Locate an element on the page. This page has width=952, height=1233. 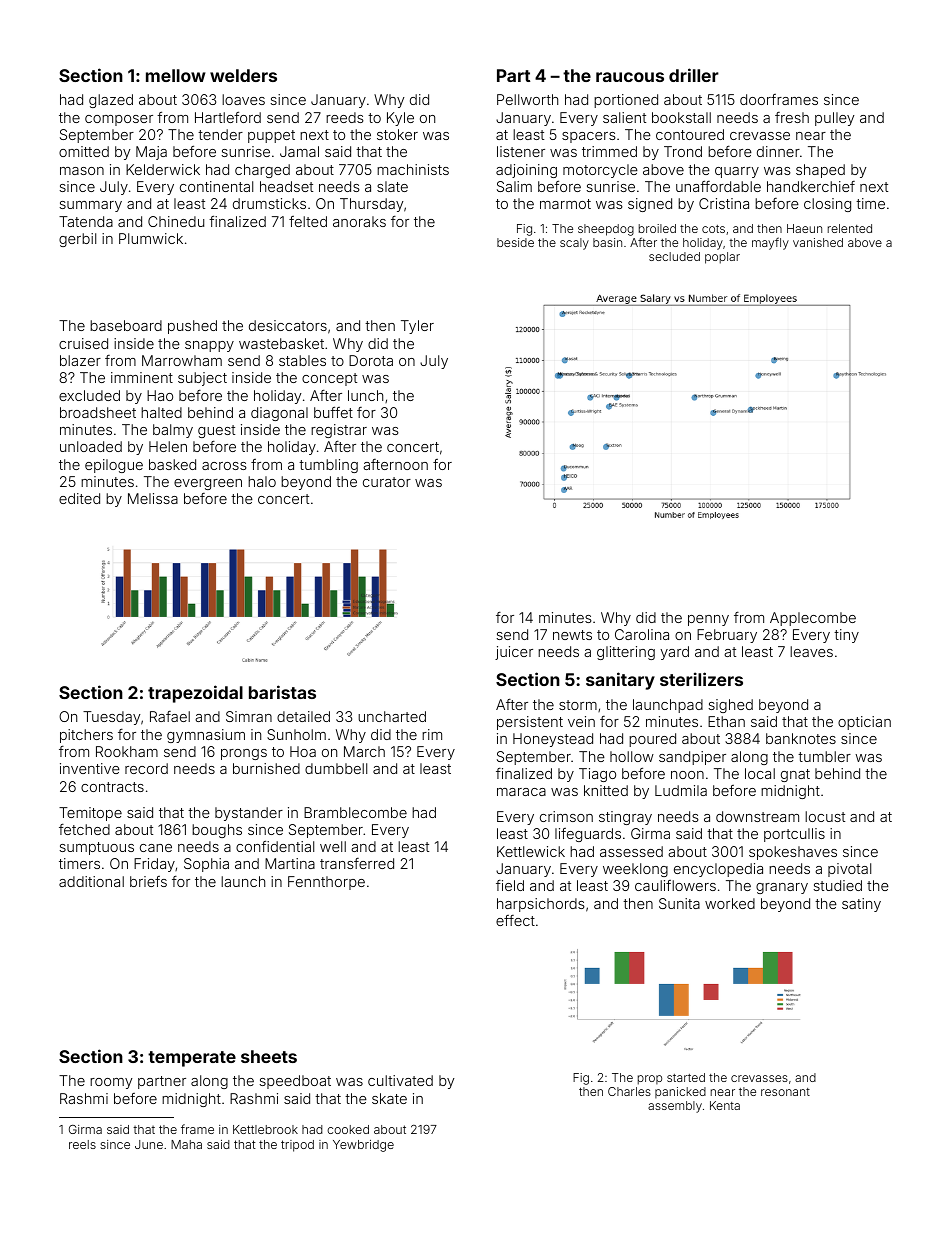
halted is located at coordinates (161, 412).
